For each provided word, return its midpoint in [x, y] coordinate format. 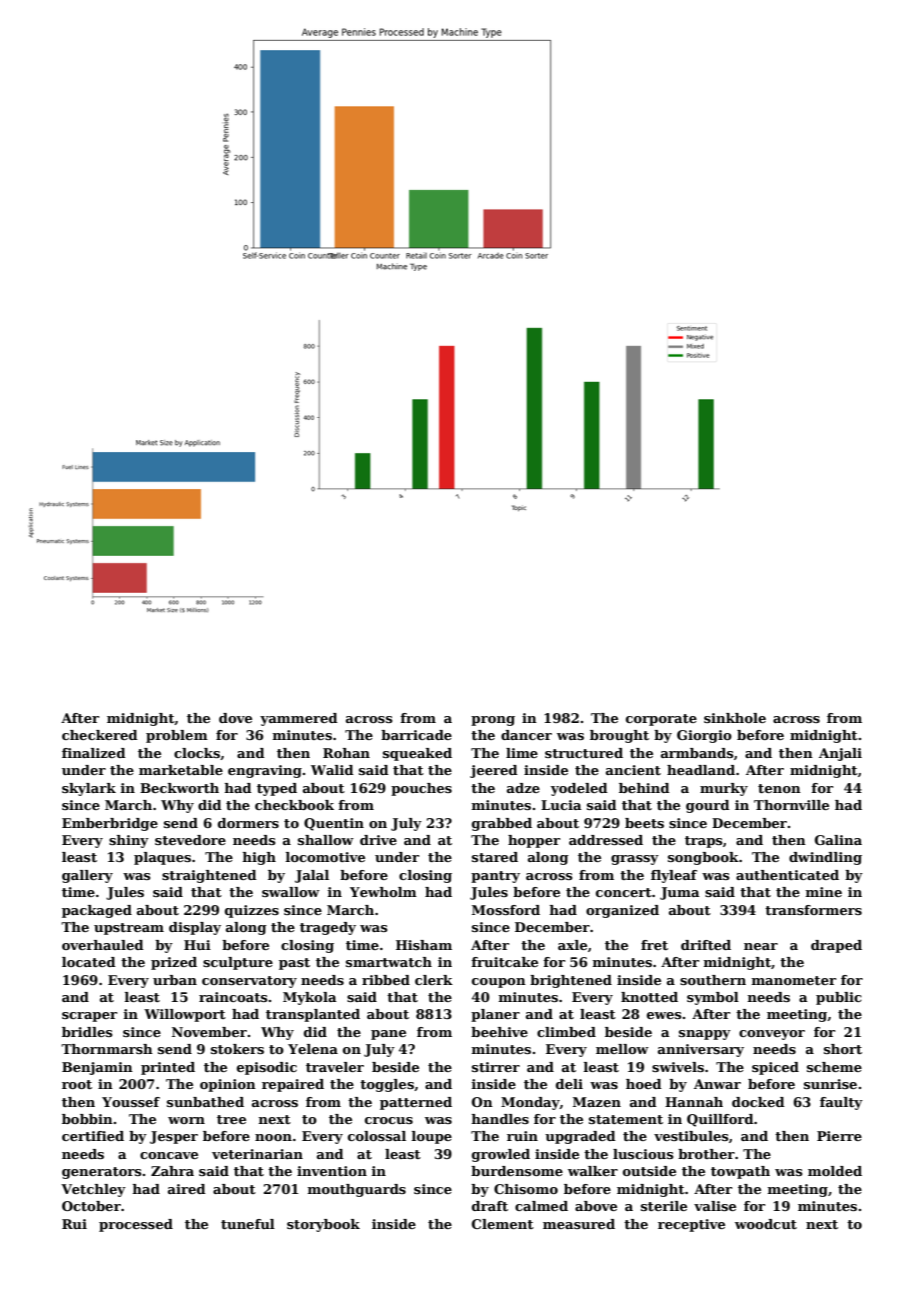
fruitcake [504, 962]
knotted [649, 997]
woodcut [766, 1224]
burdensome [517, 1171]
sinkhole [735, 718]
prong [493, 721]
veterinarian [257, 1154]
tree [231, 1119]
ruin [522, 1136]
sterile [664, 1206]
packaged [97, 911]
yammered [299, 719]
